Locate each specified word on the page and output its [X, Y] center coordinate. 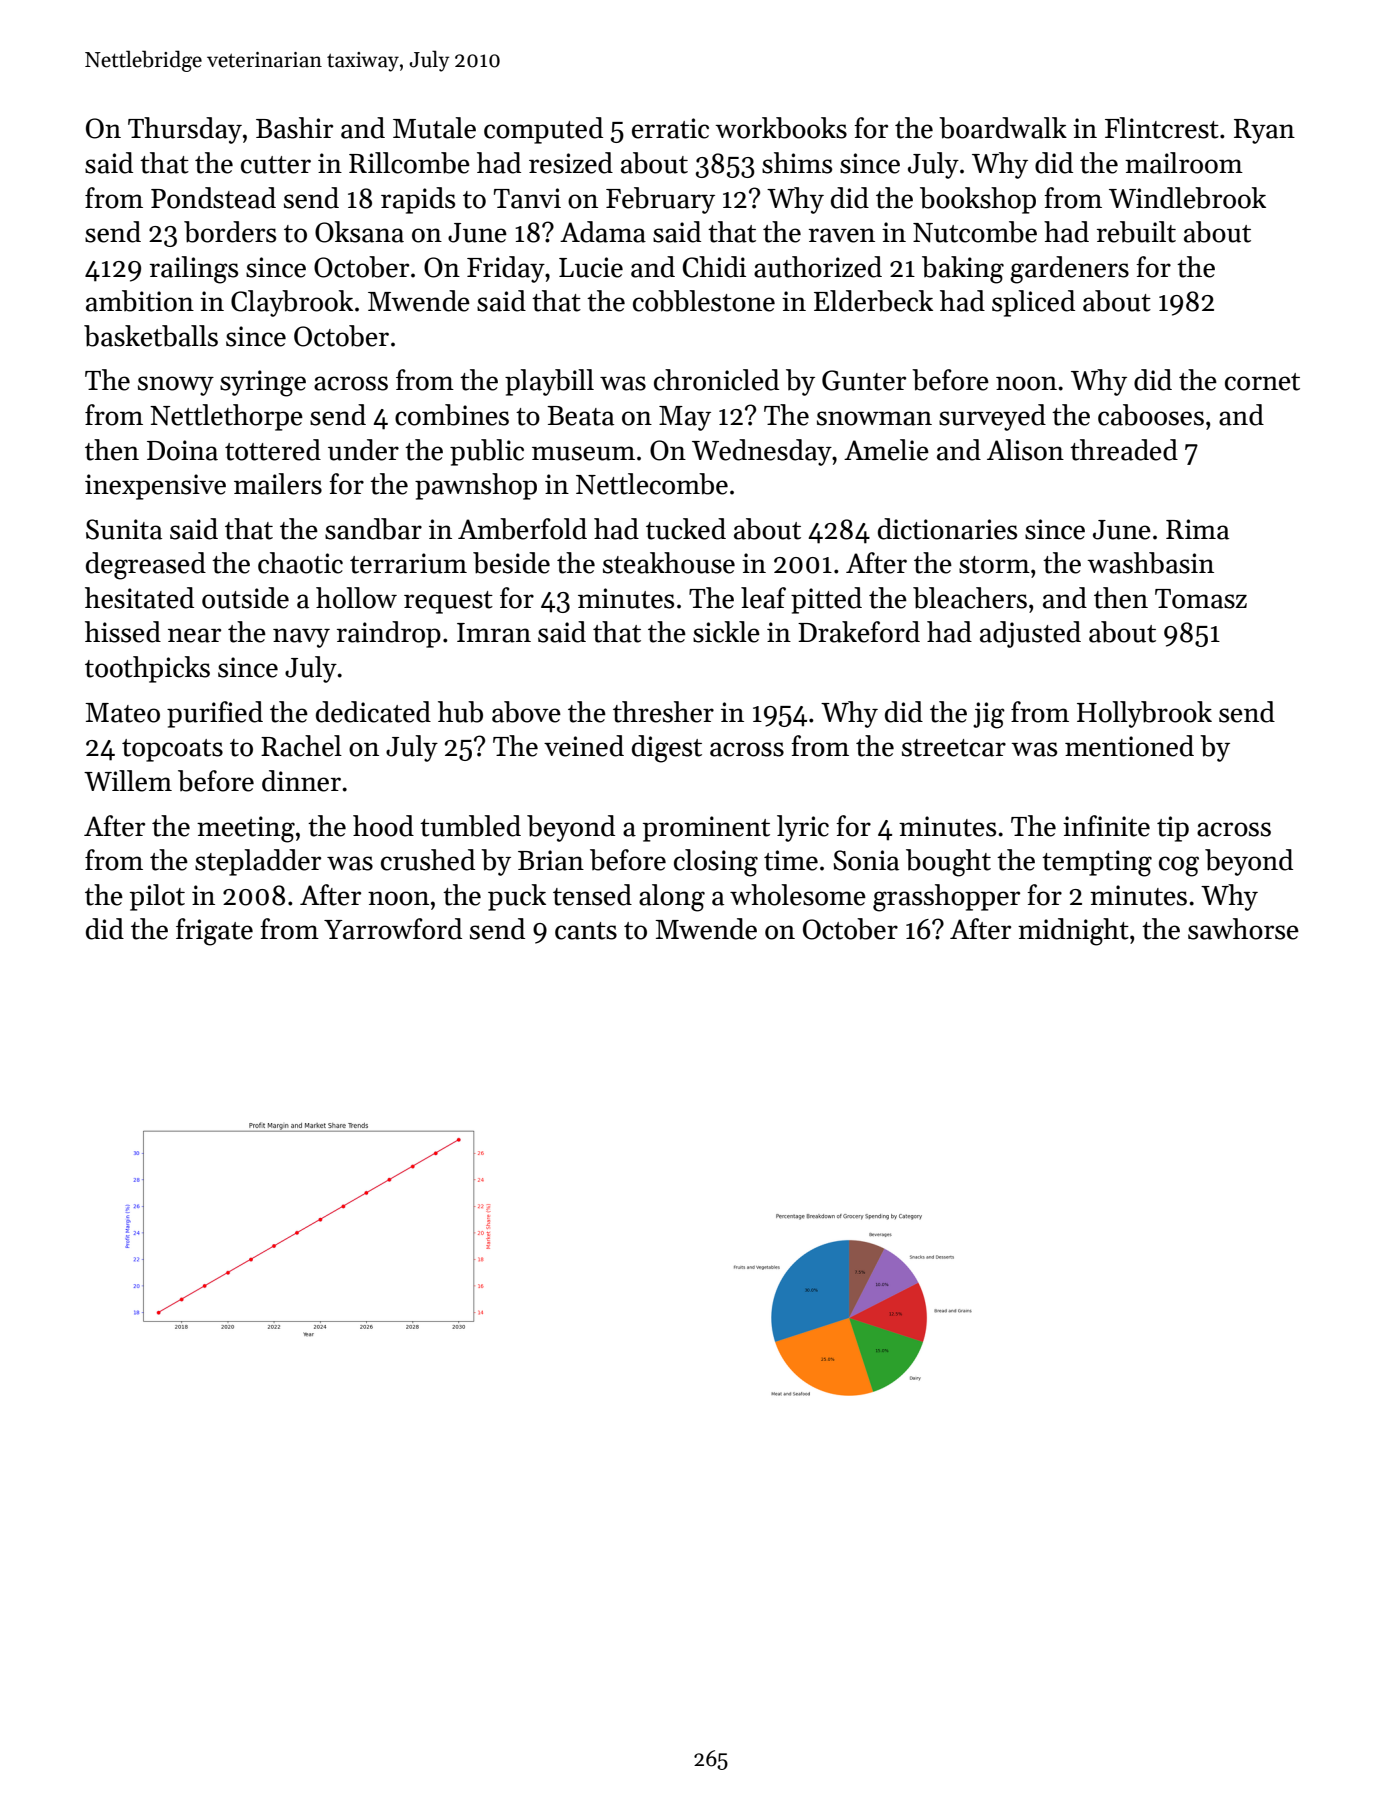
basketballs [151, 336]
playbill [549, 382]
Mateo [122, 713]
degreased [146, 566]
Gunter [864, 380]
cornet [1262, 382]
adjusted [1030, 634]
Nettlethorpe [226, 417]
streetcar [954, 748]
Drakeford [859, 632]
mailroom [1184, 163]
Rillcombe [409, 163]
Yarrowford [393, 929]
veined [584, 746]
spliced [1033, 303]
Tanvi [527, 198]
